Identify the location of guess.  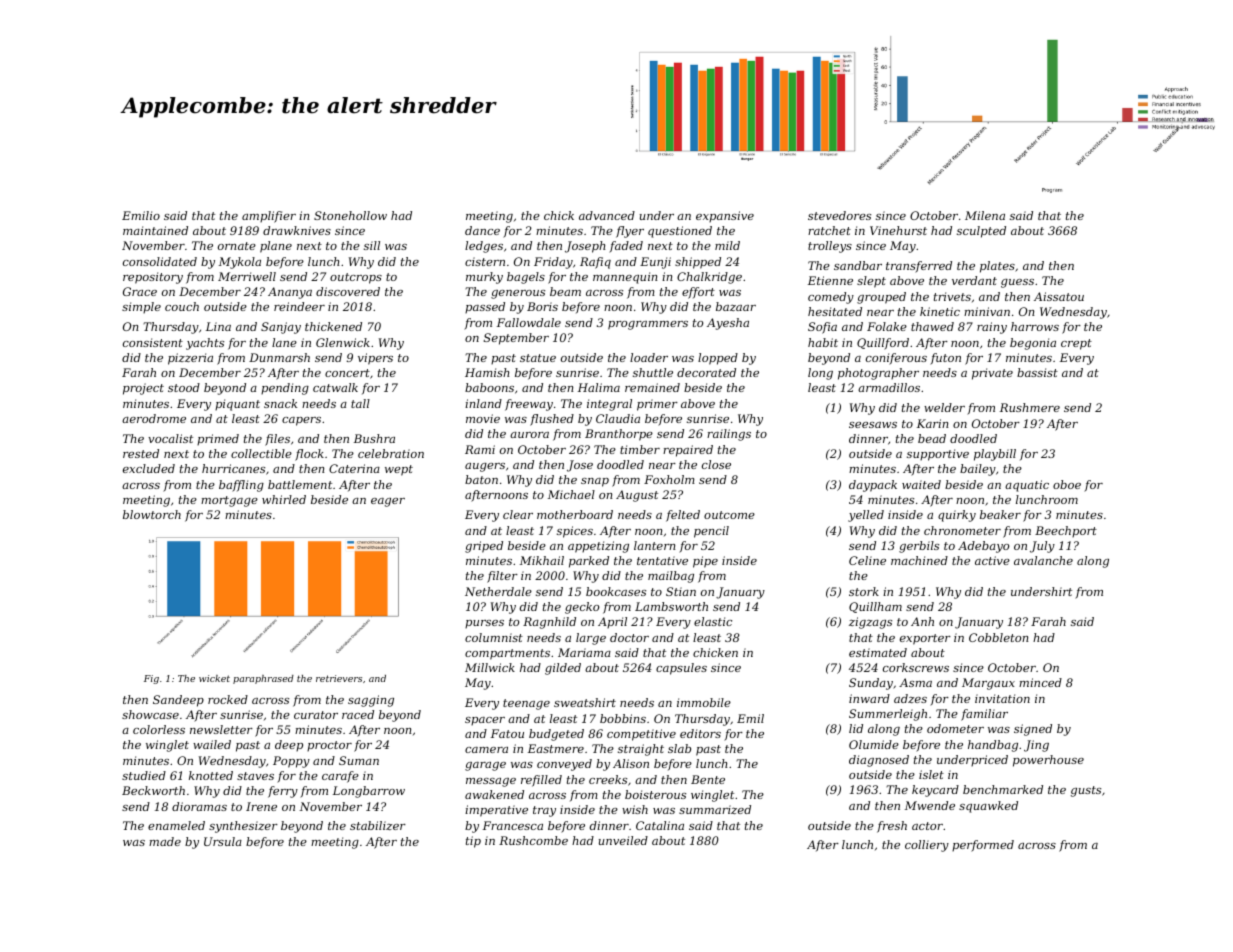
(1017, 283).
